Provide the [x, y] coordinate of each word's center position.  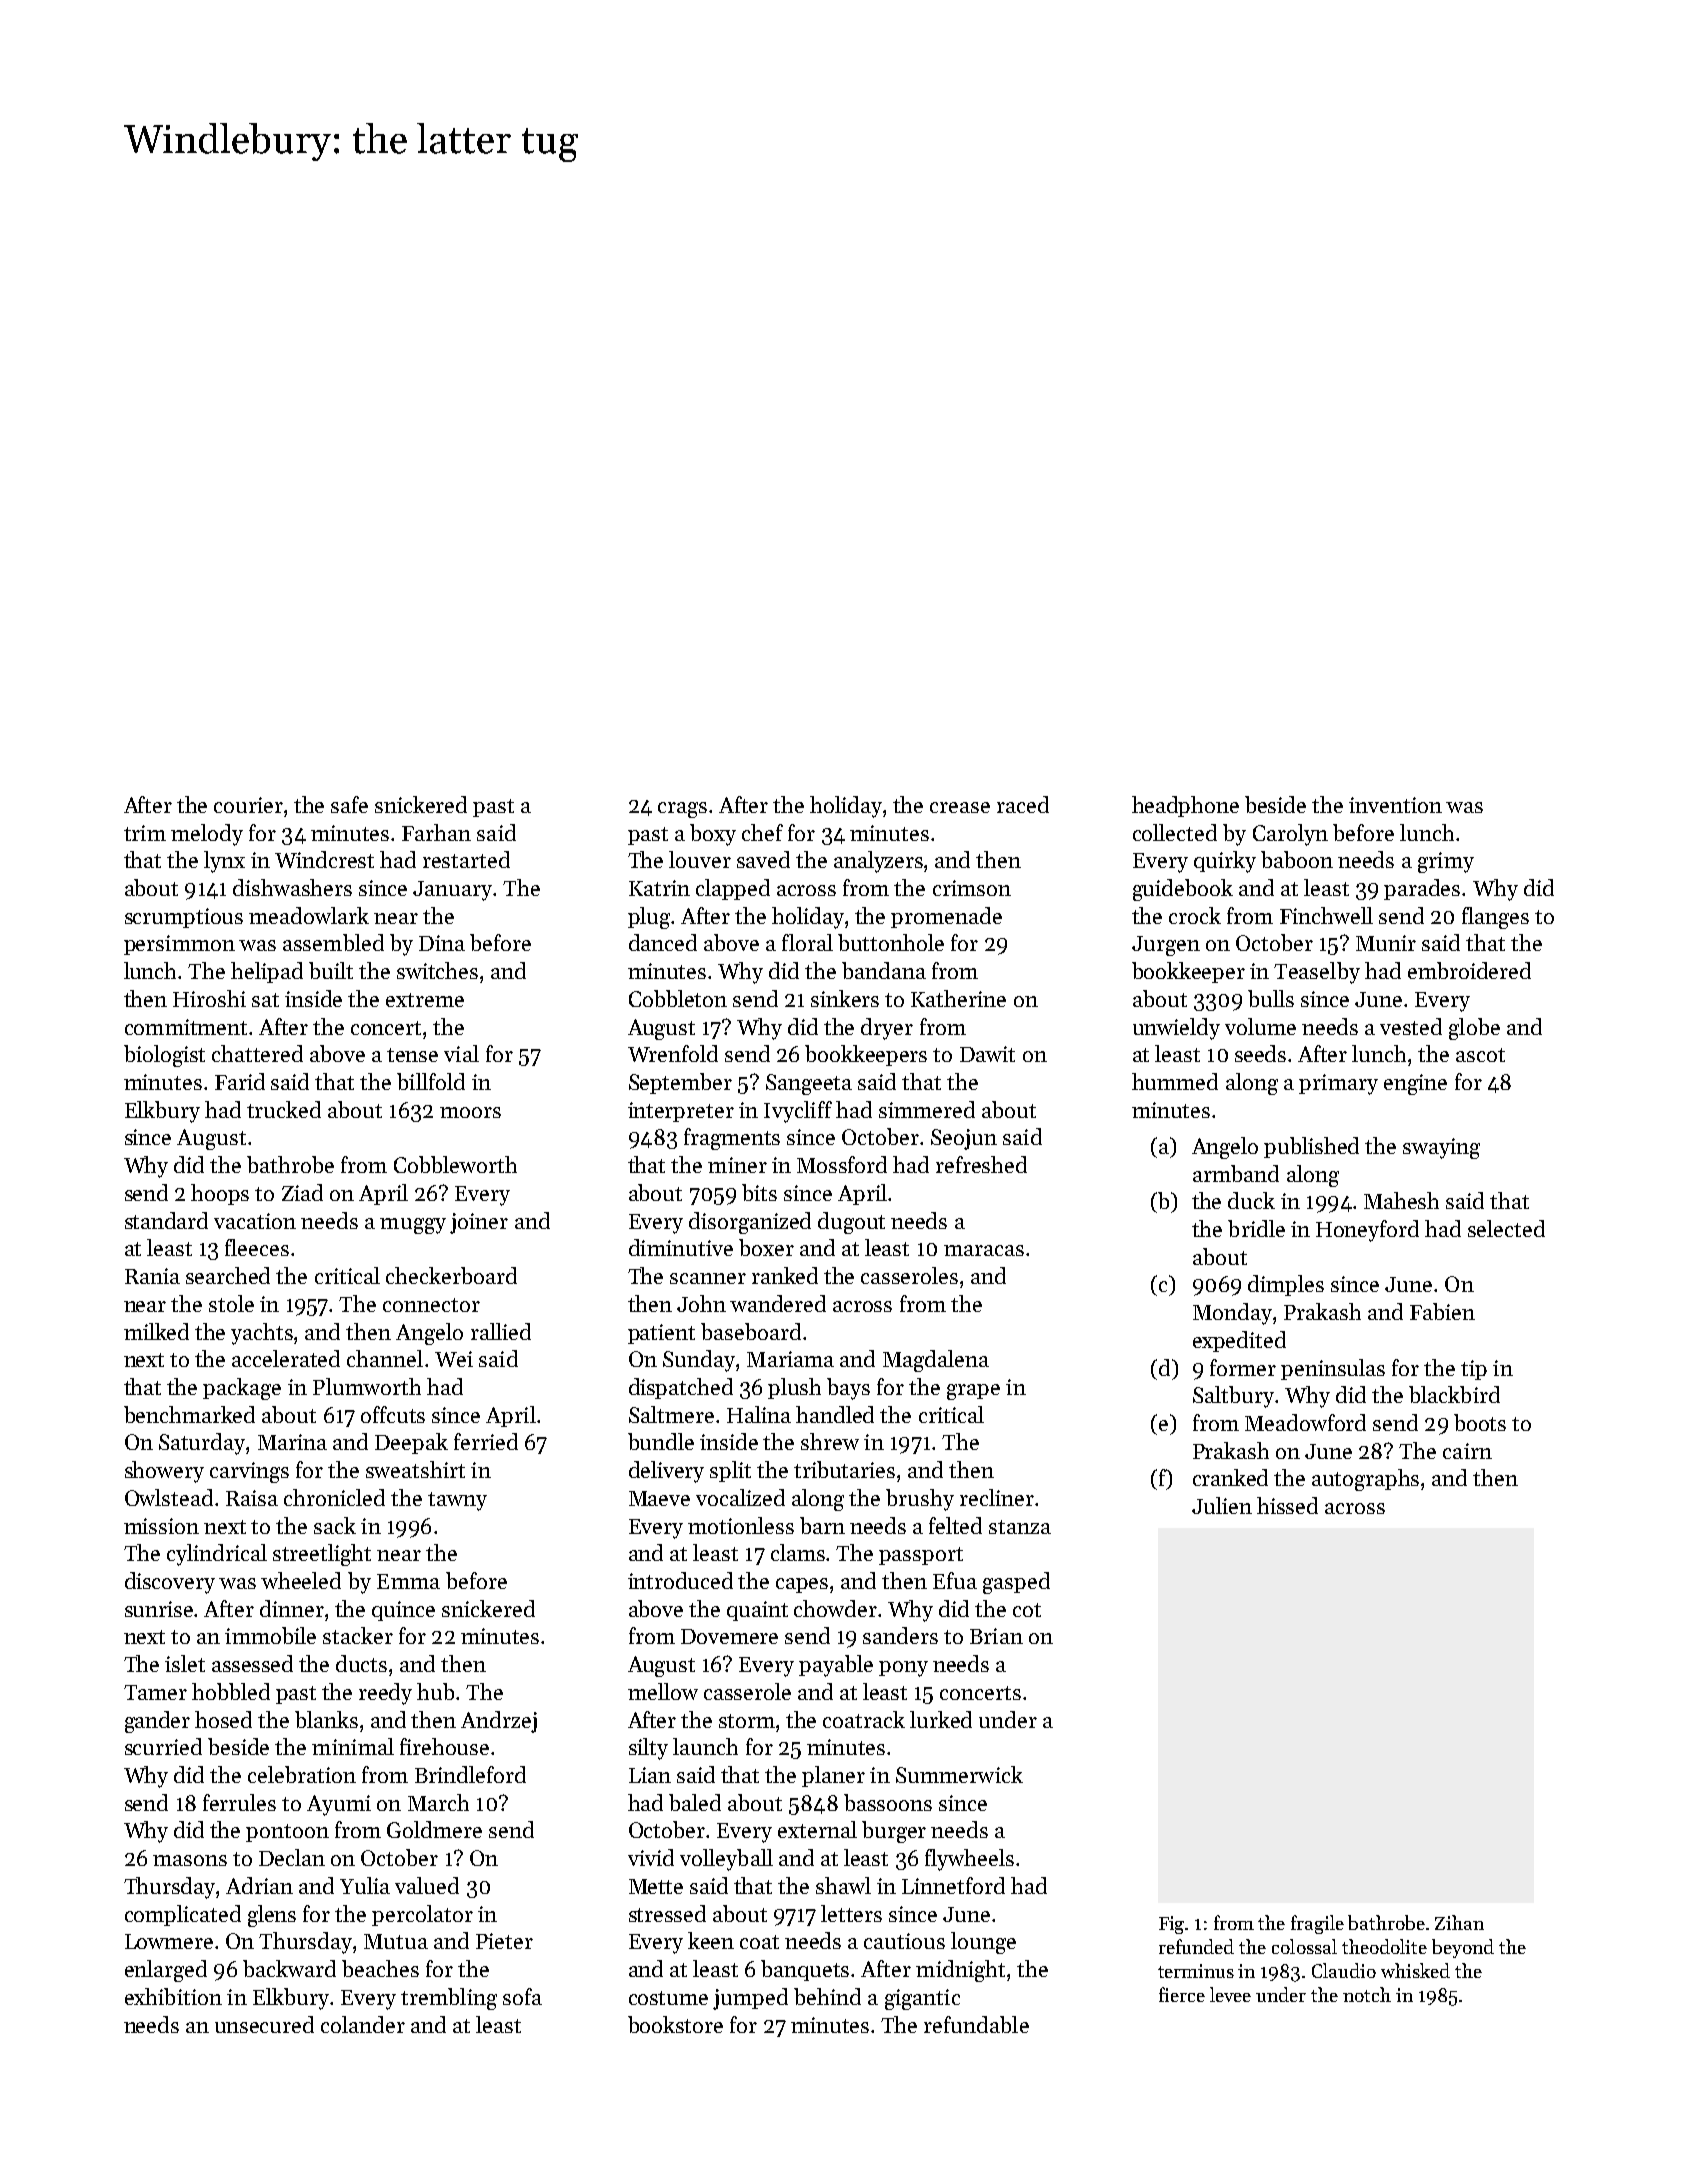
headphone [1185, 806]
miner [737, 1165]
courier [248, 805]
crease [960, 807]
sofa [522, 1996]
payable [836, 1666]
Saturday [202, 1444]
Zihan [1459, 1922]
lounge [983, 1943]
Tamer [155, 1692]
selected [1506, 1228]
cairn [1467, 1451]
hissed [1287, 1505]
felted [955, 1525]
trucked [284, 1109]
